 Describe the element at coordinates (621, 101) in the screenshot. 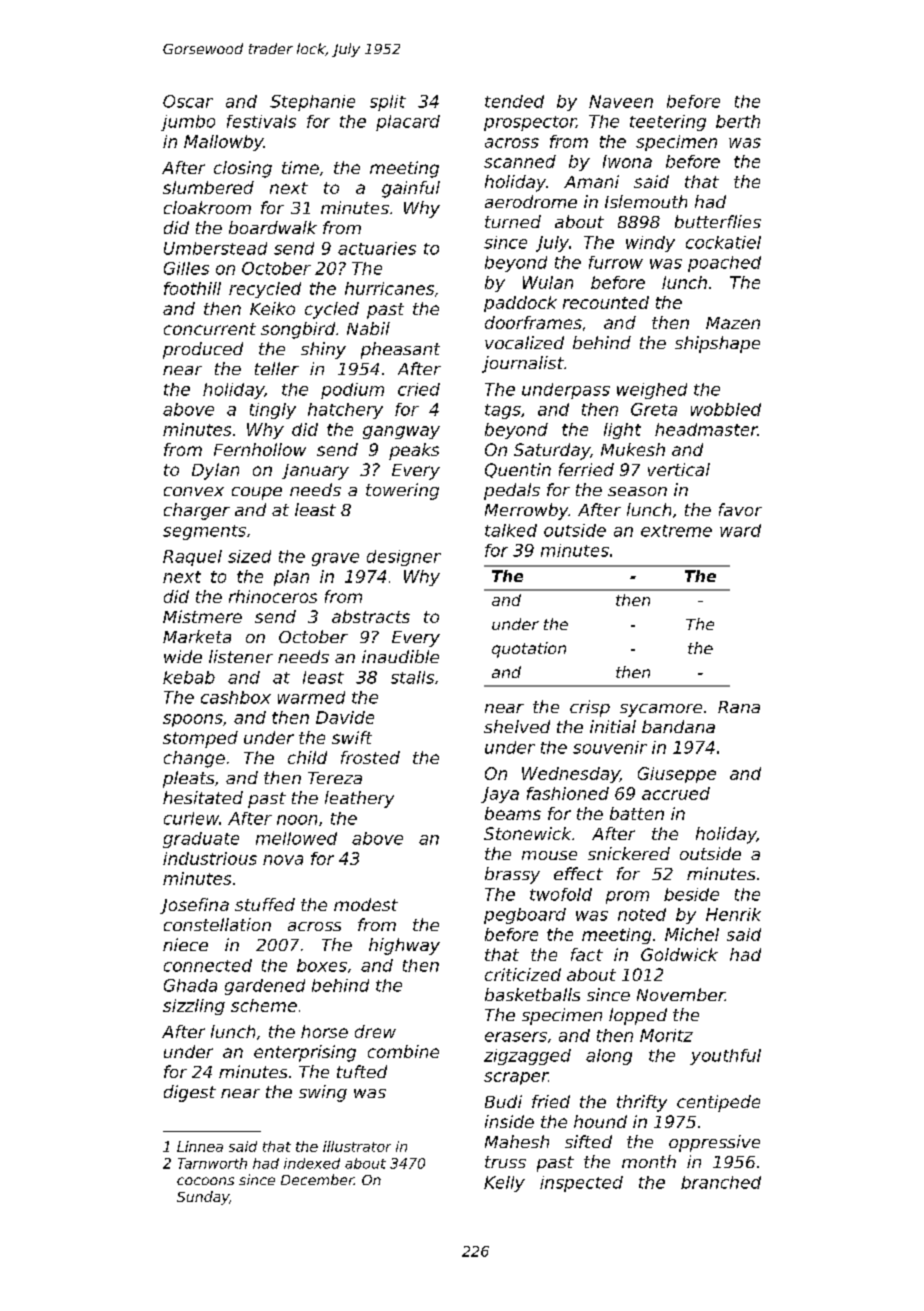

I see `Naveen` at that location.
